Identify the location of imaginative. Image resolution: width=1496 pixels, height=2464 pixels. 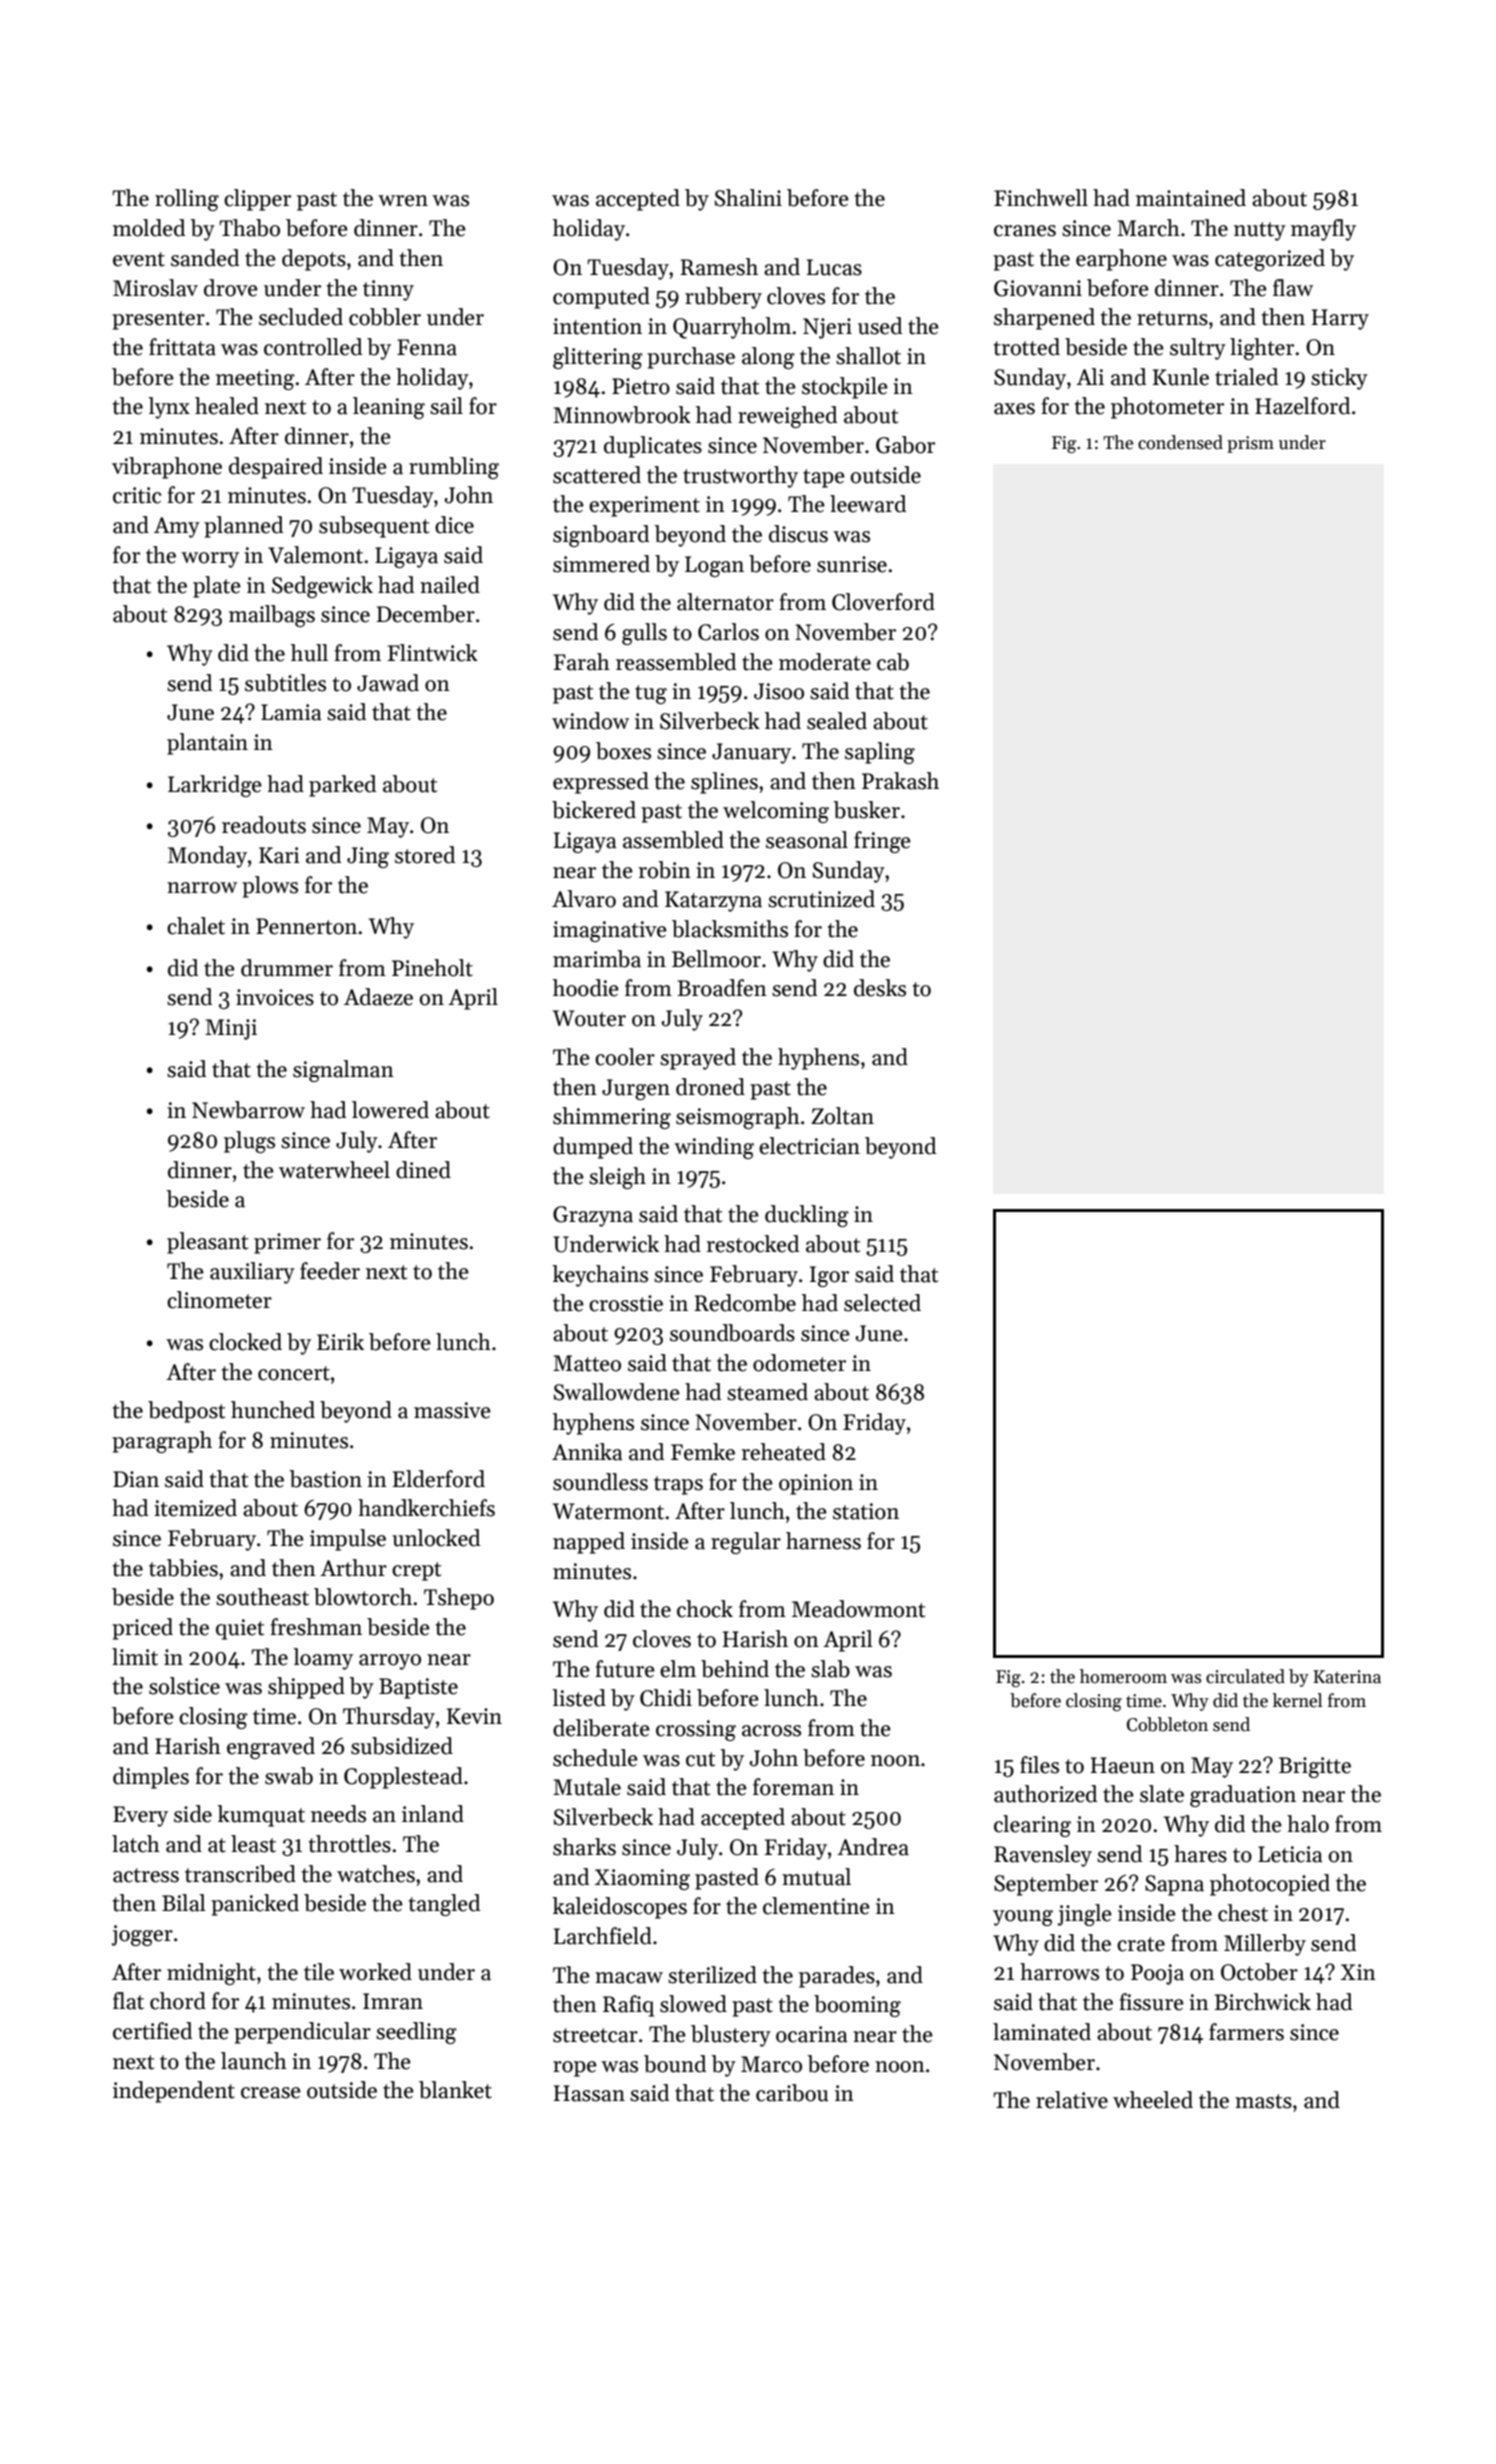
(610, 931).
